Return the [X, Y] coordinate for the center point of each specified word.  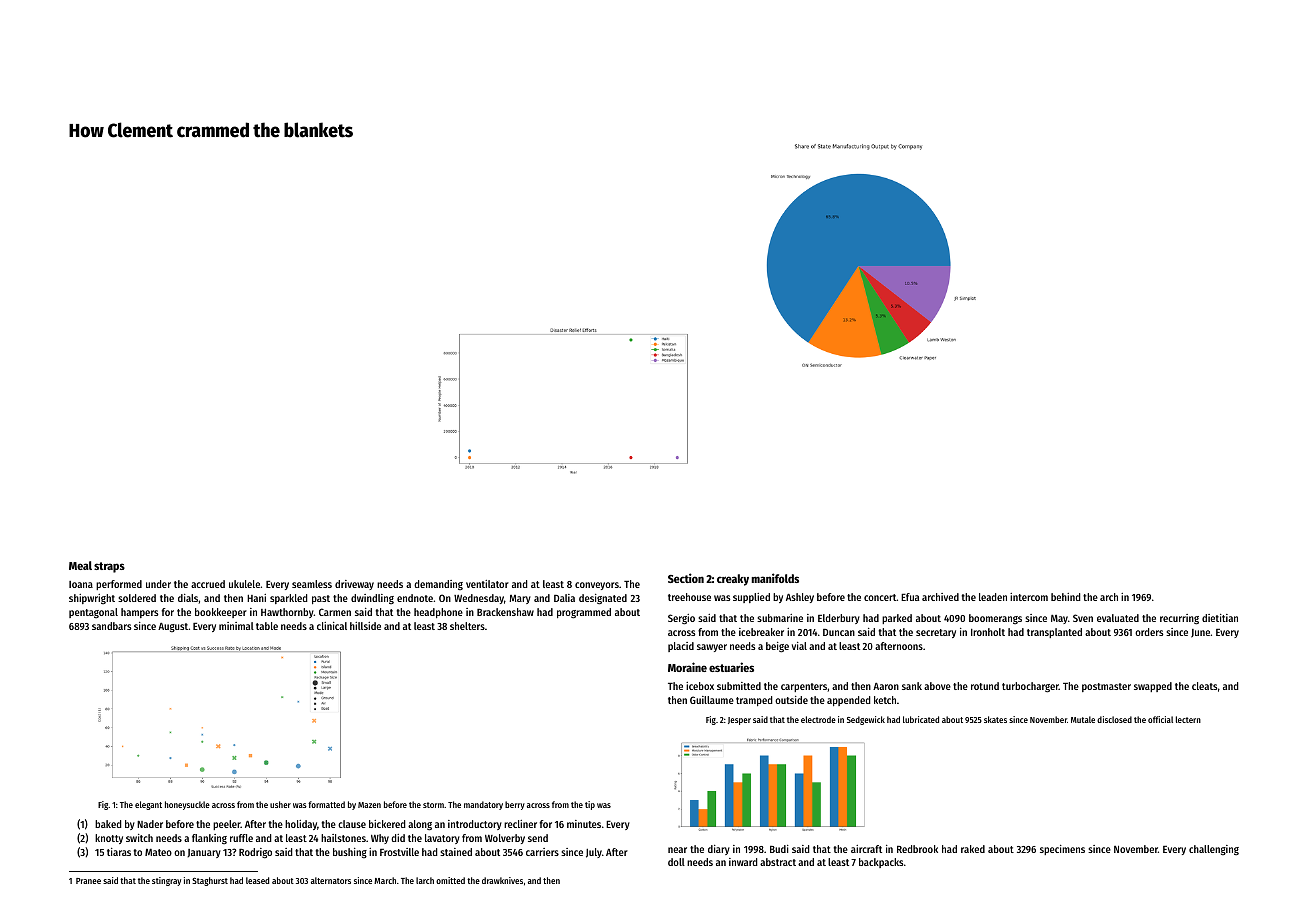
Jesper [739, 721]
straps [109, 567]
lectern [1188, 719]
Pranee [88, 881]
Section [686, 578]
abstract [778, 862]
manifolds [775, 578]
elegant [148, 805]
